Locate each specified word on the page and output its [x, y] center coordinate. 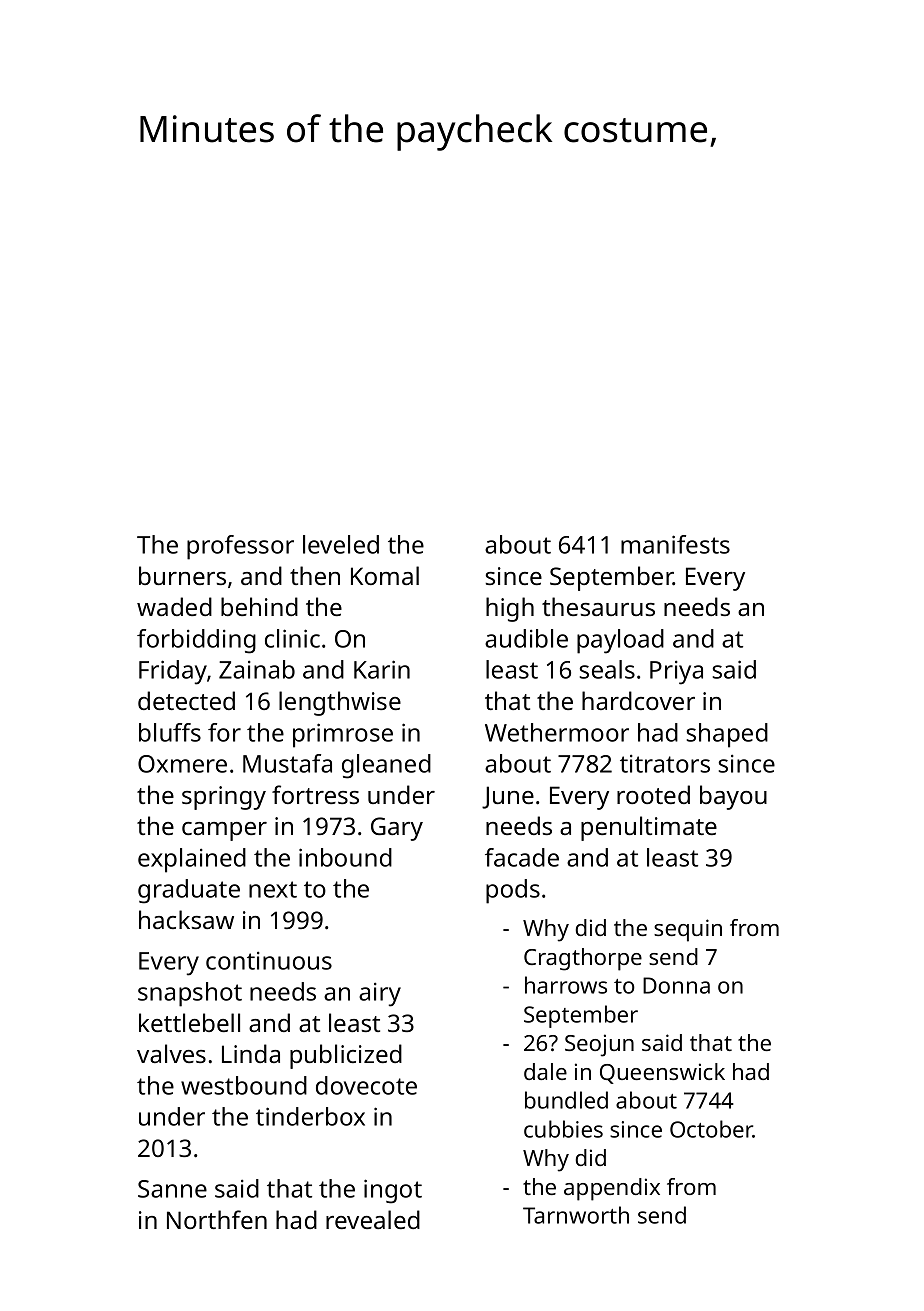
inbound [345, 857]
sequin [688, 930]
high [510, 609]
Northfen [217, 1219]
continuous [269, 960]
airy [380, 994]
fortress [315, 794]
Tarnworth [576, 1215]
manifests [675, 544]
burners [182, 575]
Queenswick [662, 1073]
